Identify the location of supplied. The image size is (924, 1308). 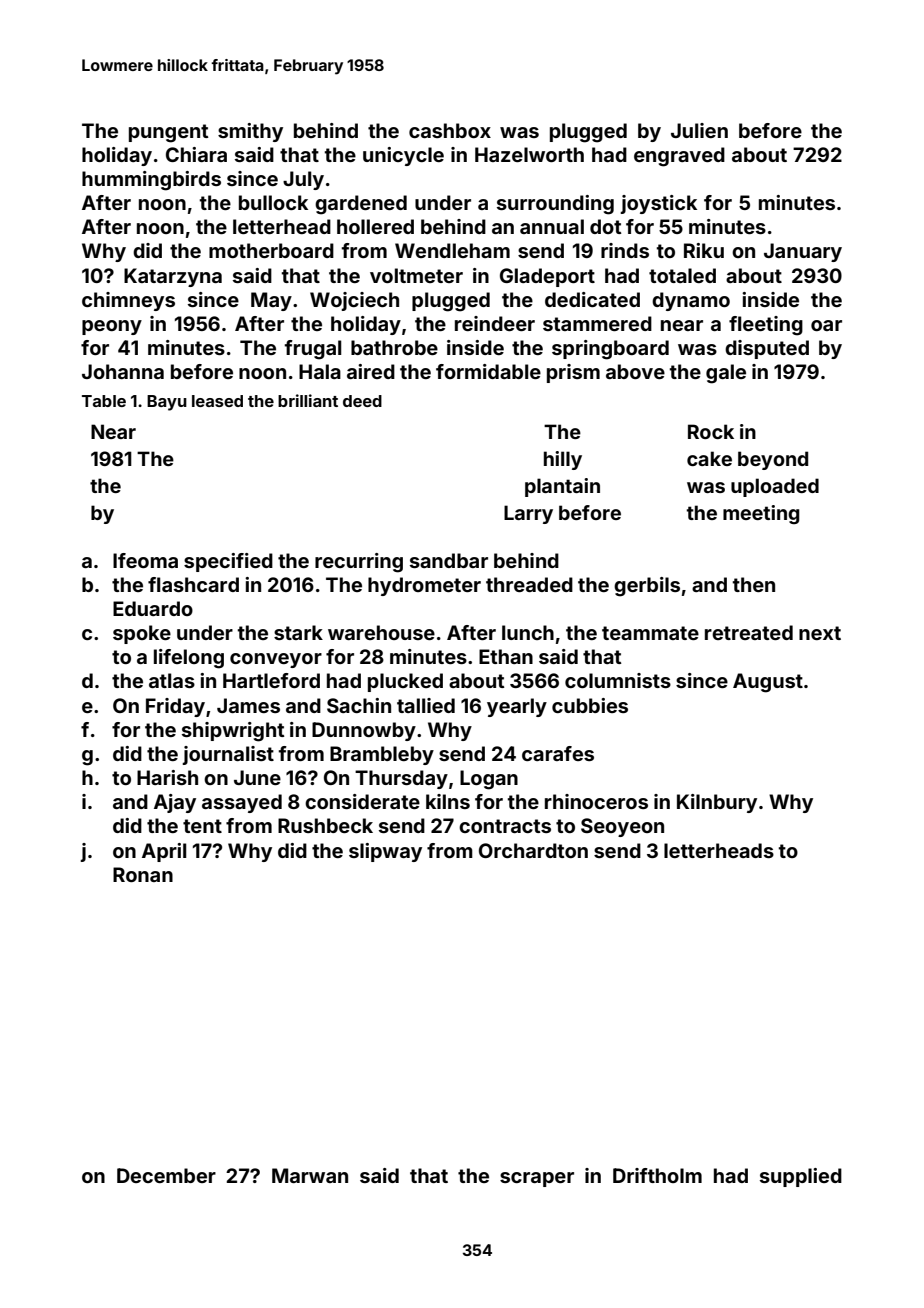
(801, 1177).
